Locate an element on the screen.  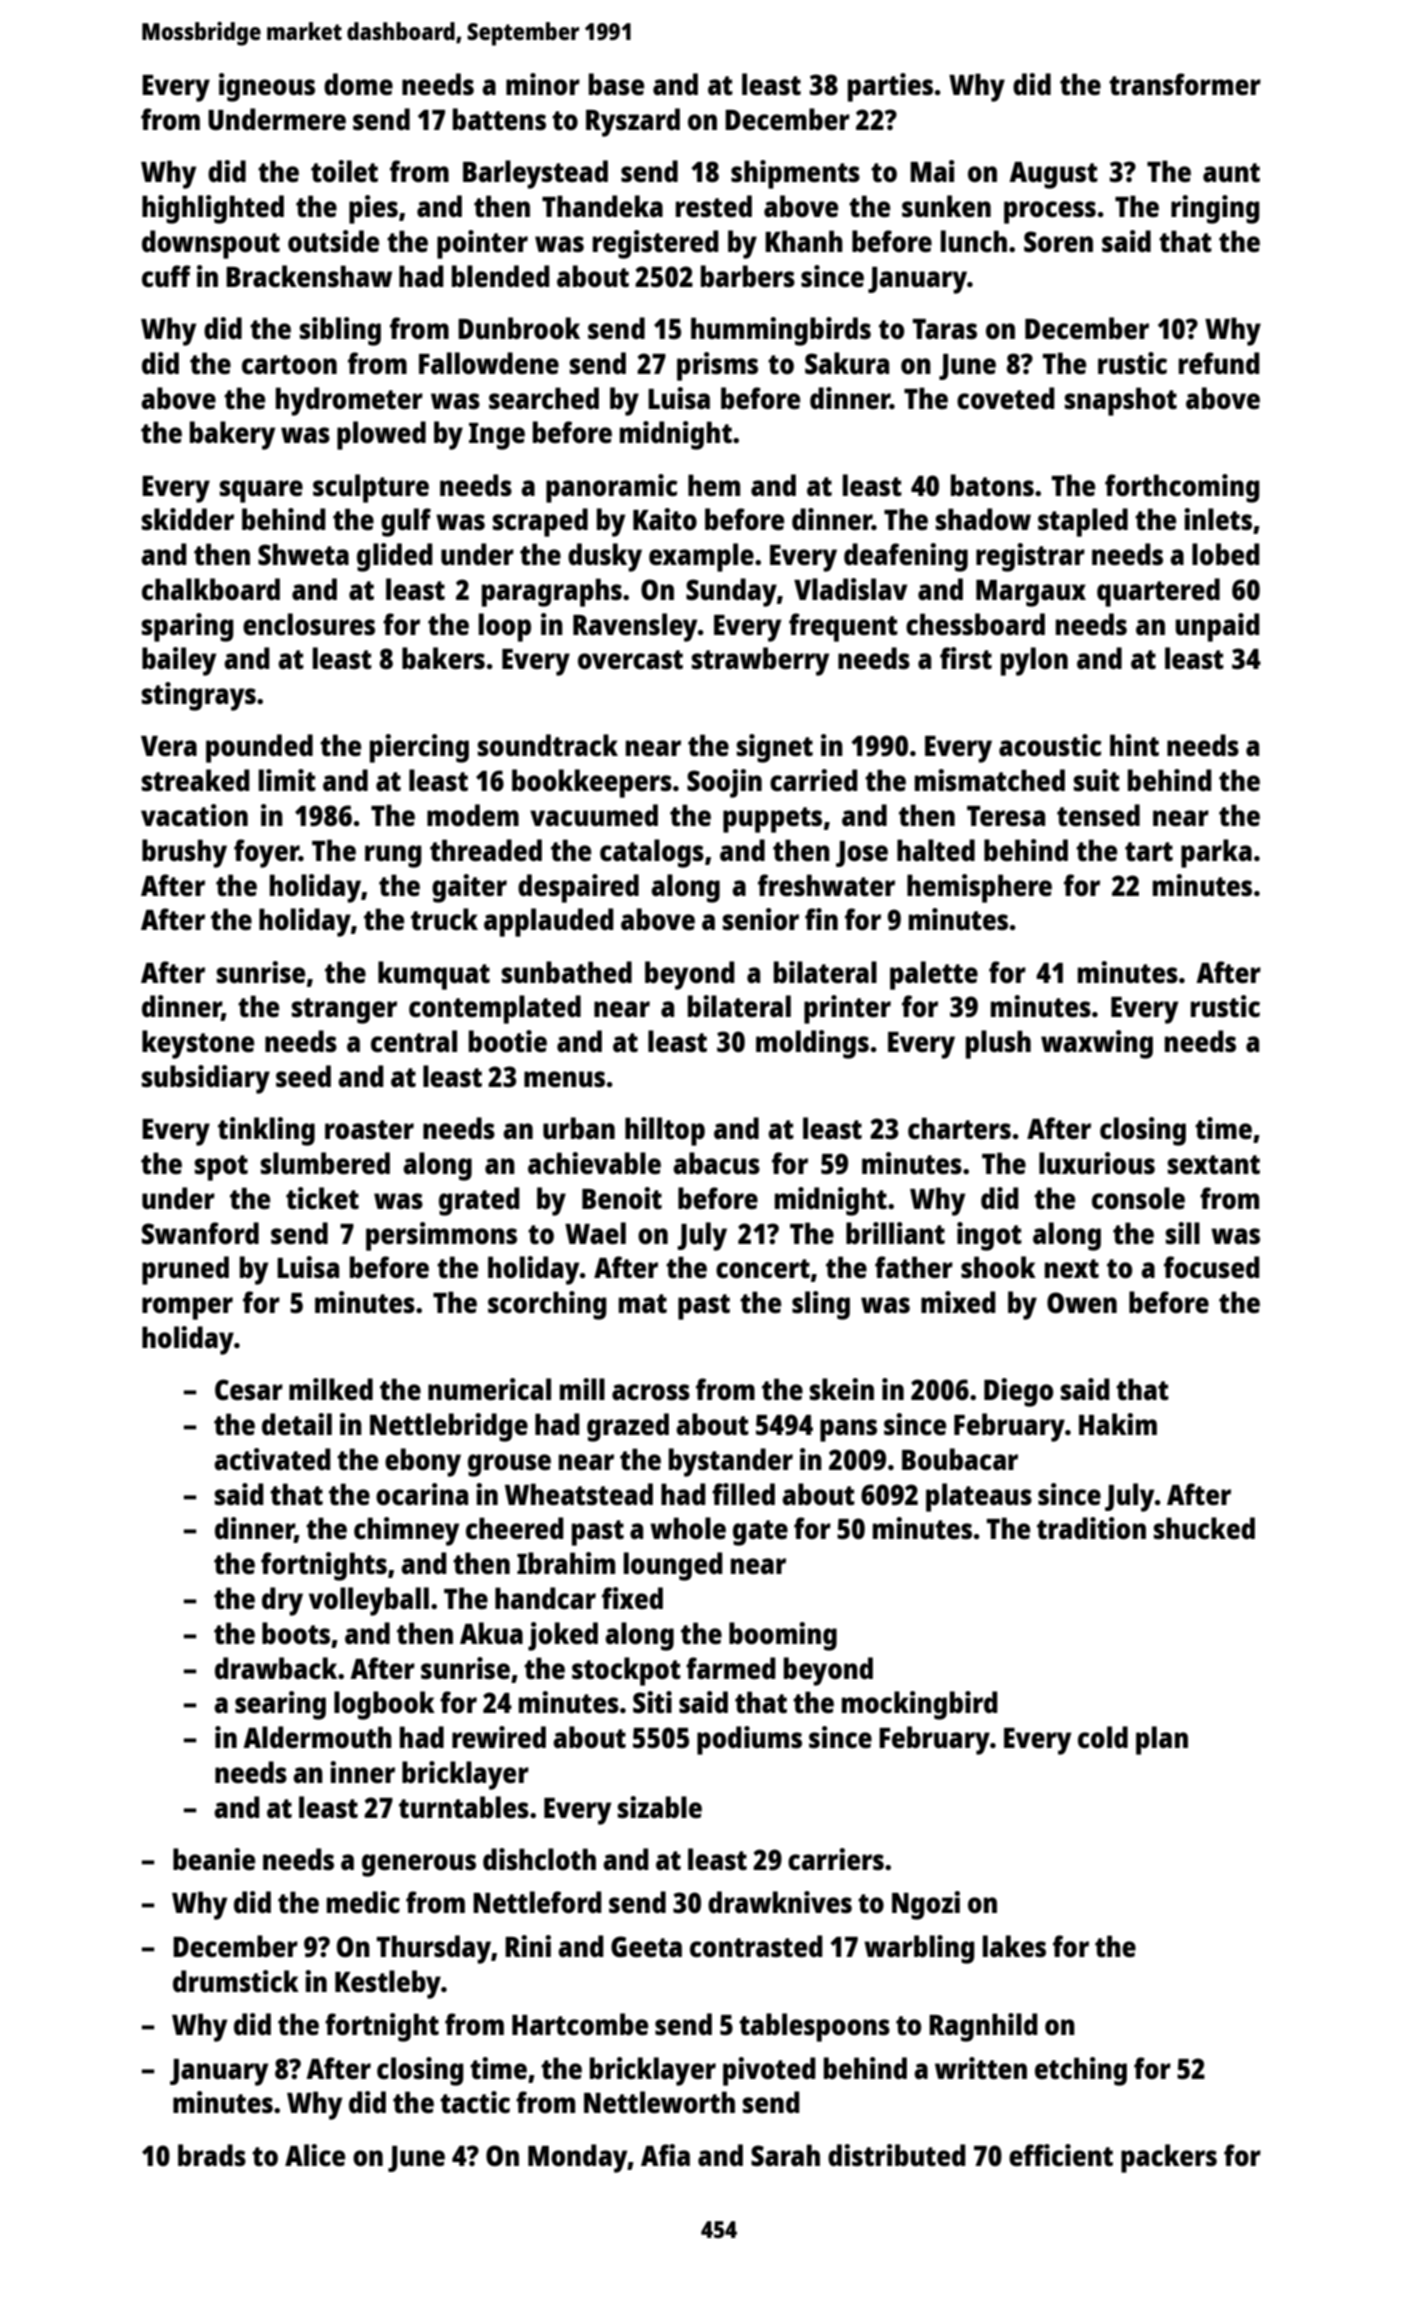
Khanh is located at coordinates (804, 241).
